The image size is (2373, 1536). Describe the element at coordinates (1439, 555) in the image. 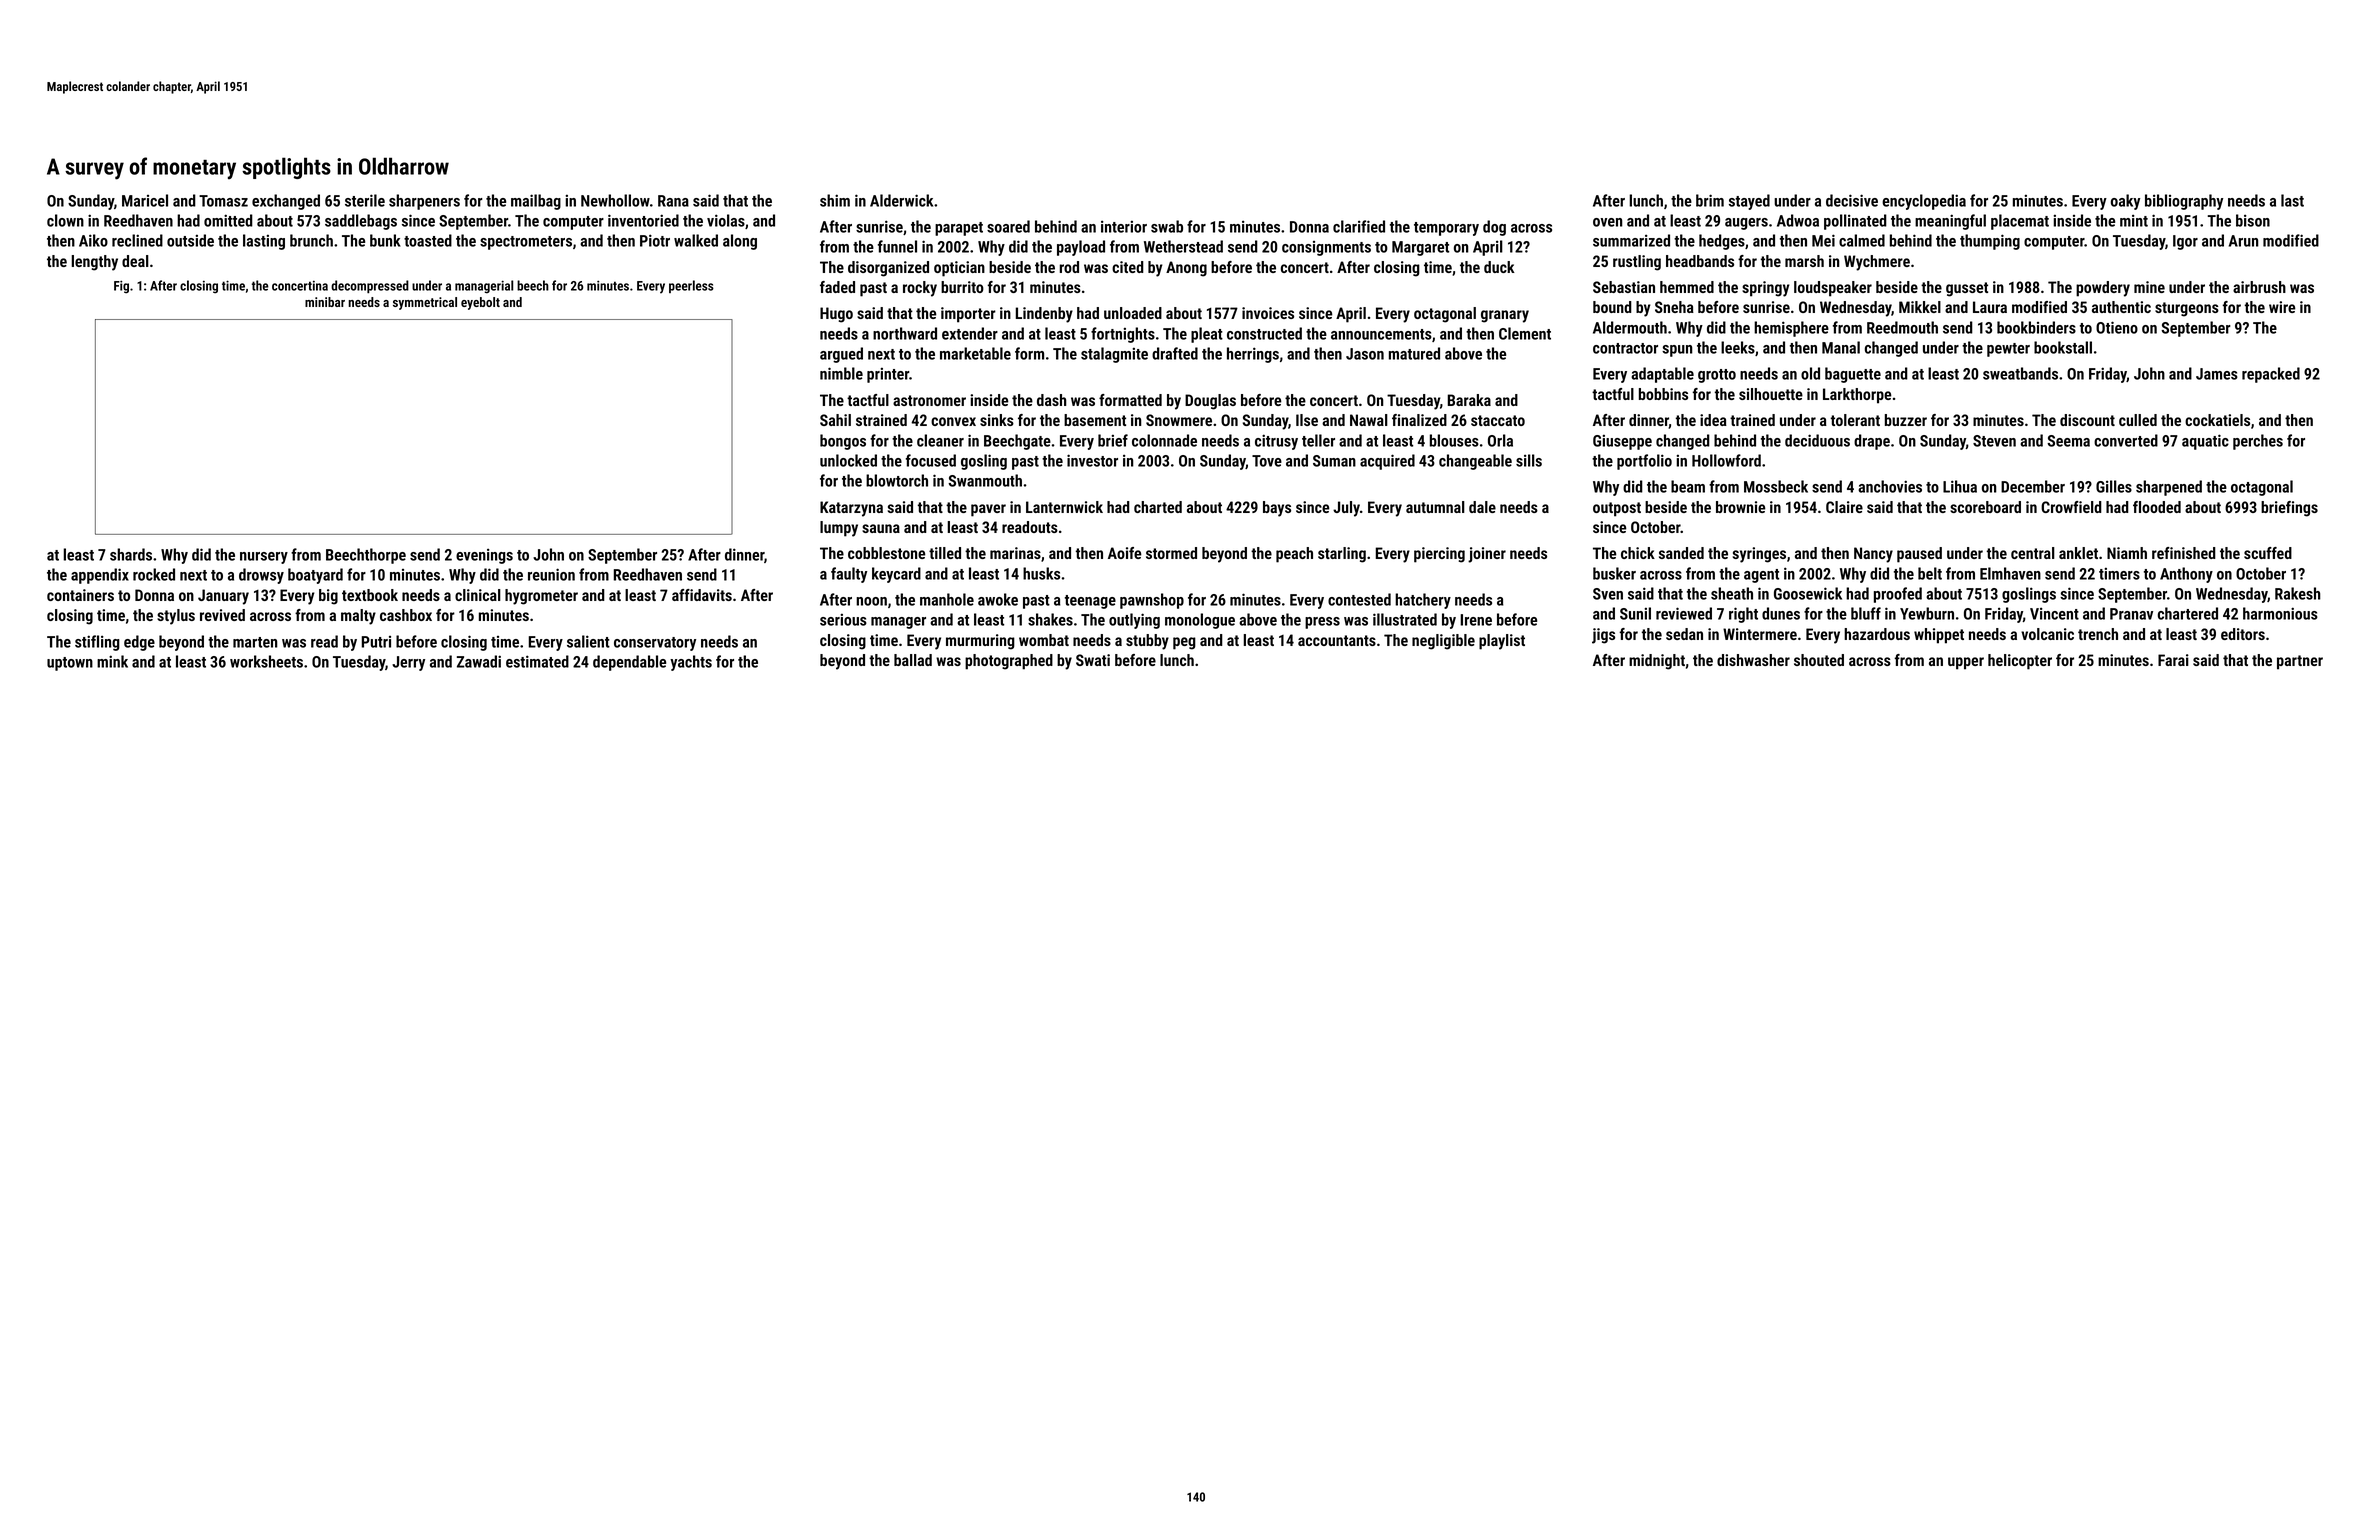

I see `piercing` at that location.
